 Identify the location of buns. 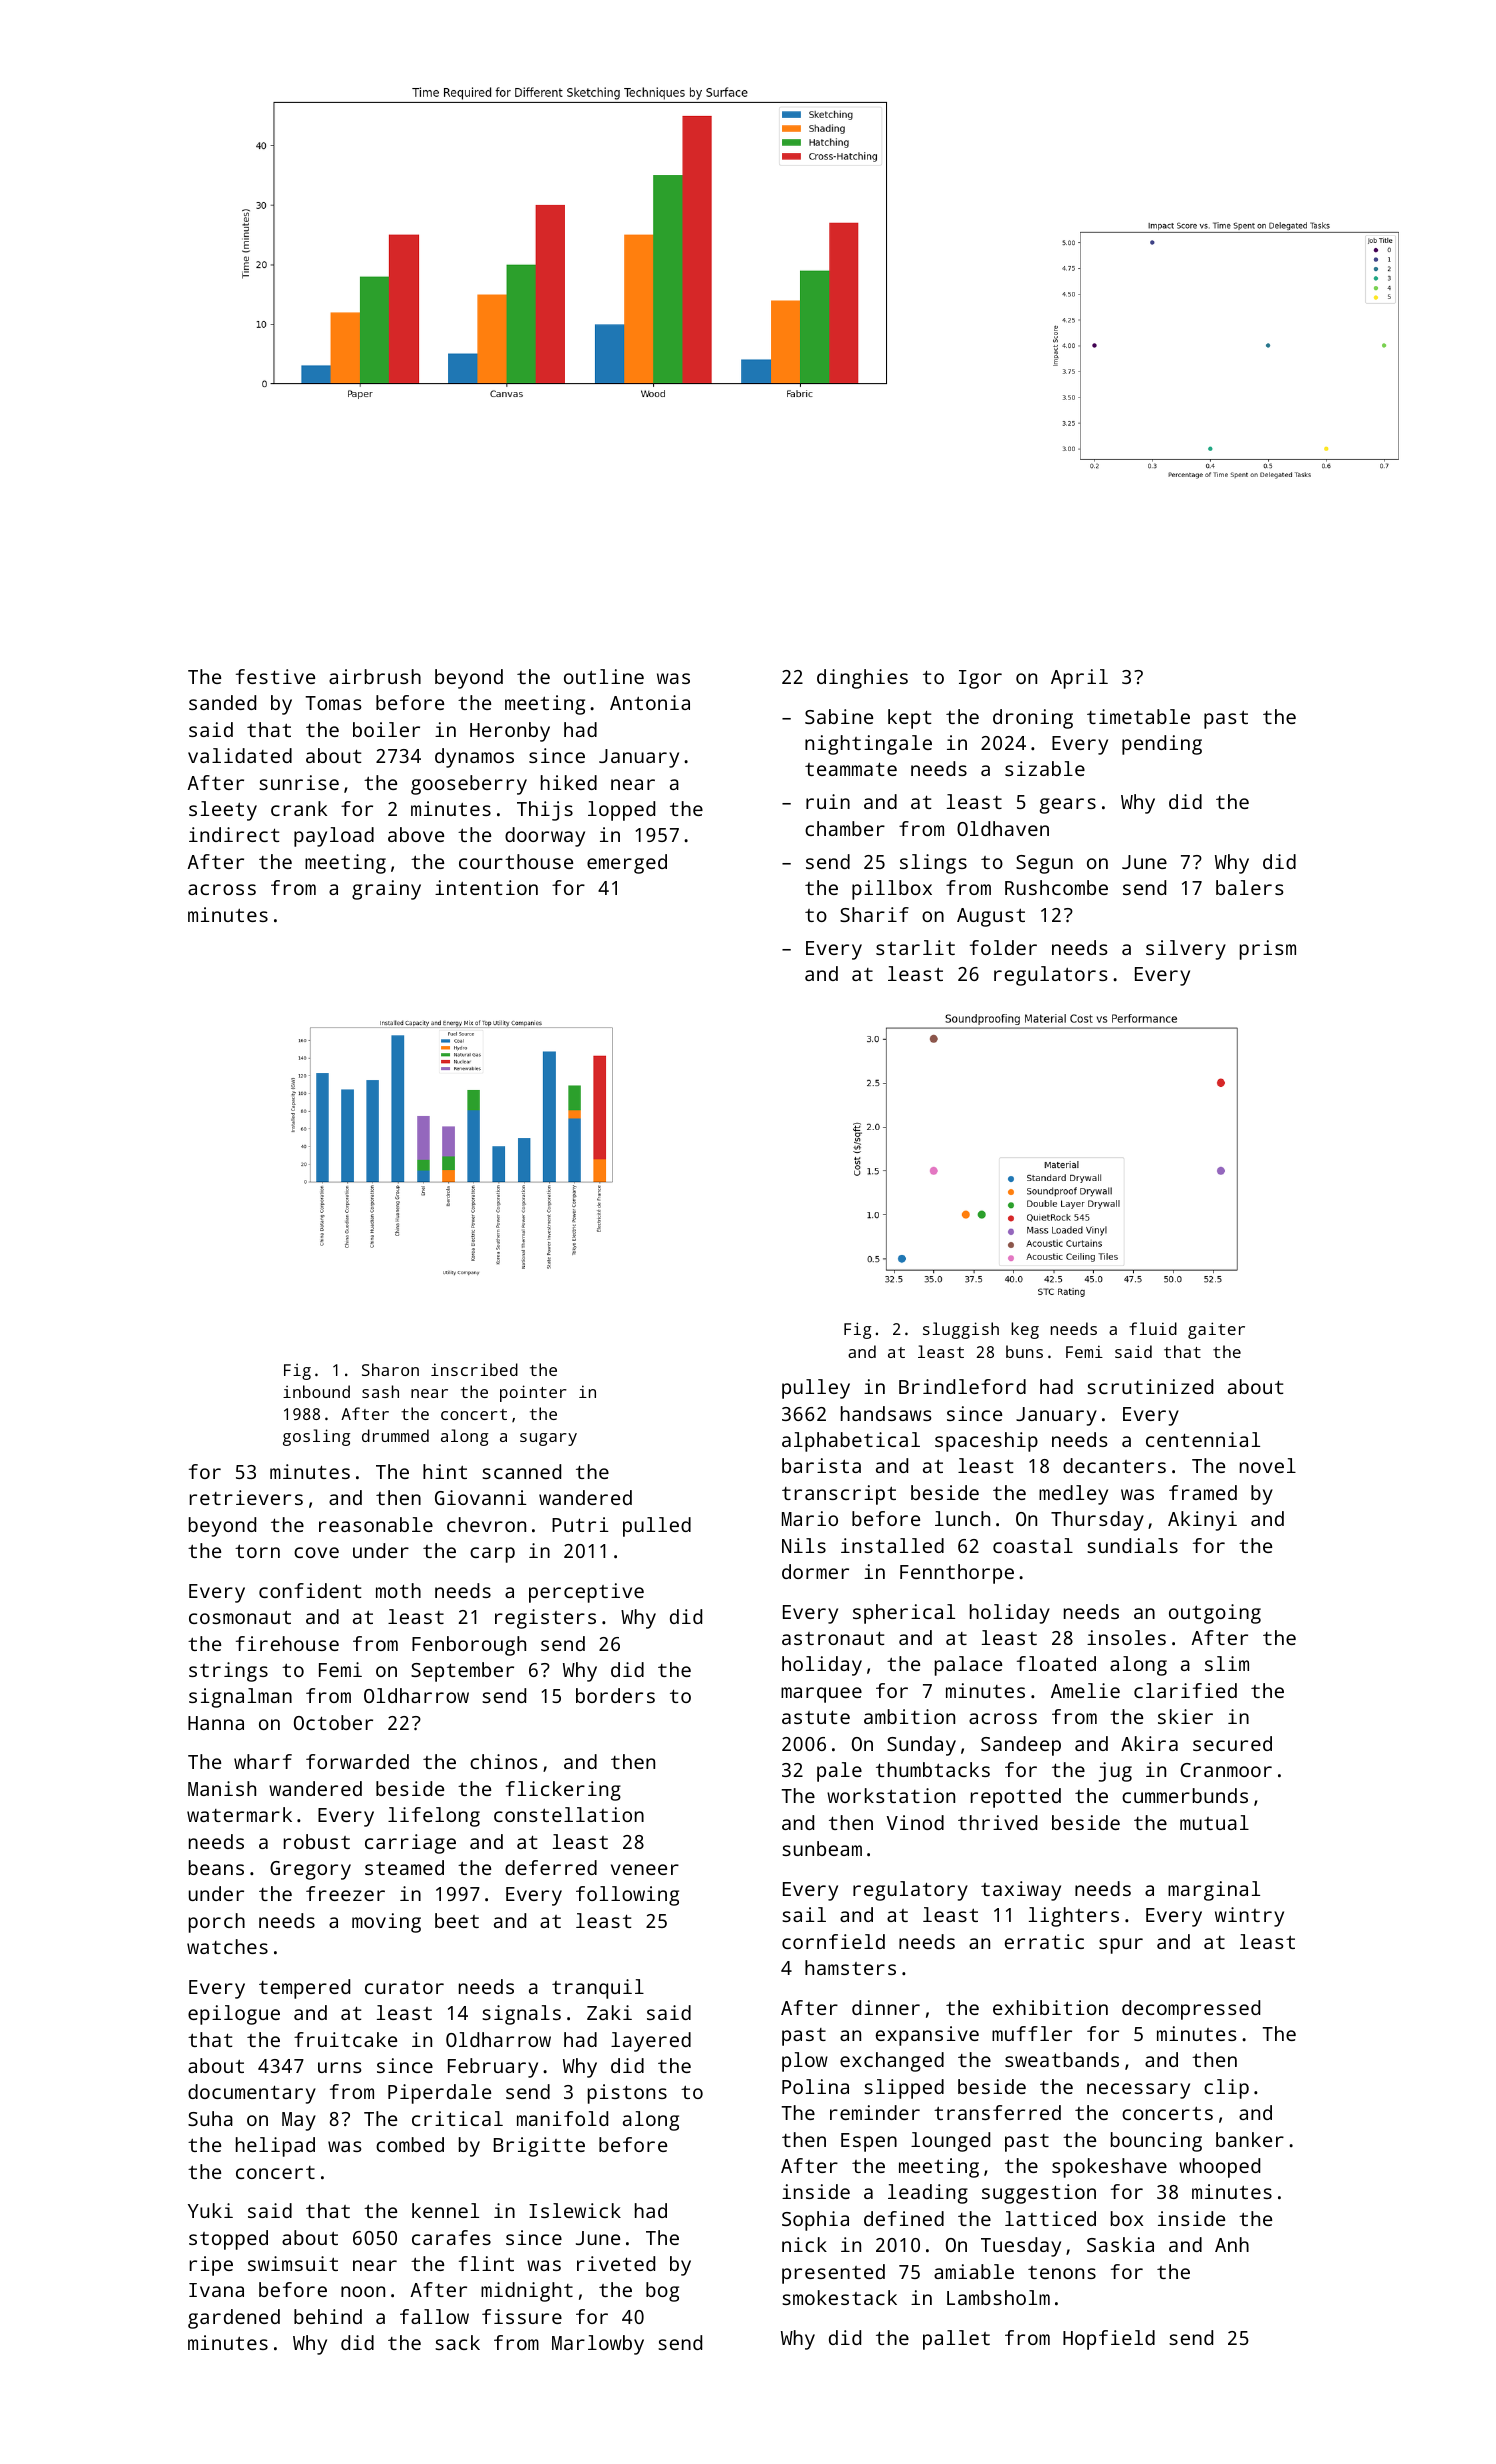
(1024, 1351).
